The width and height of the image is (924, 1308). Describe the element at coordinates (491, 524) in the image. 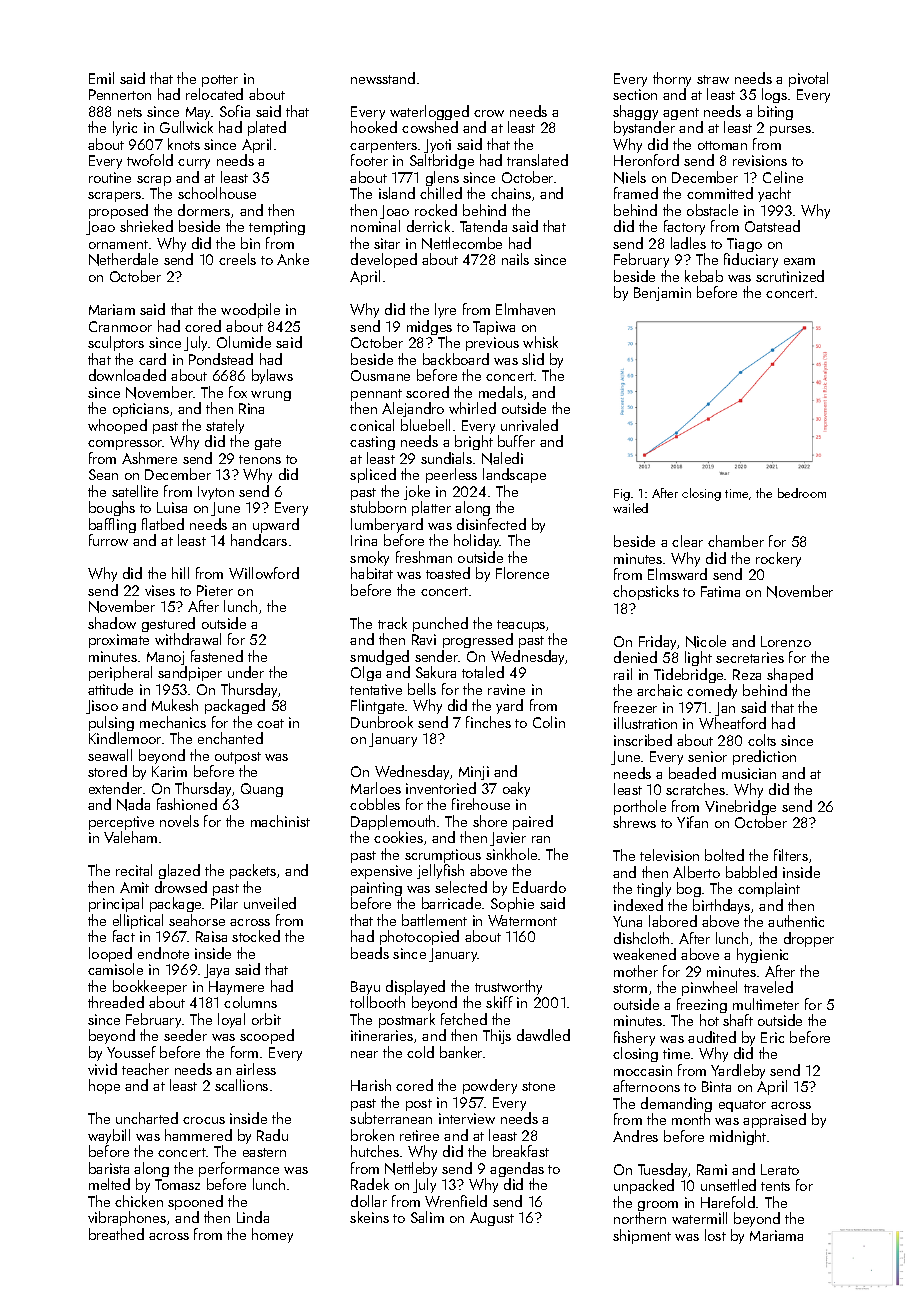

I see `disinfected` at that location.
